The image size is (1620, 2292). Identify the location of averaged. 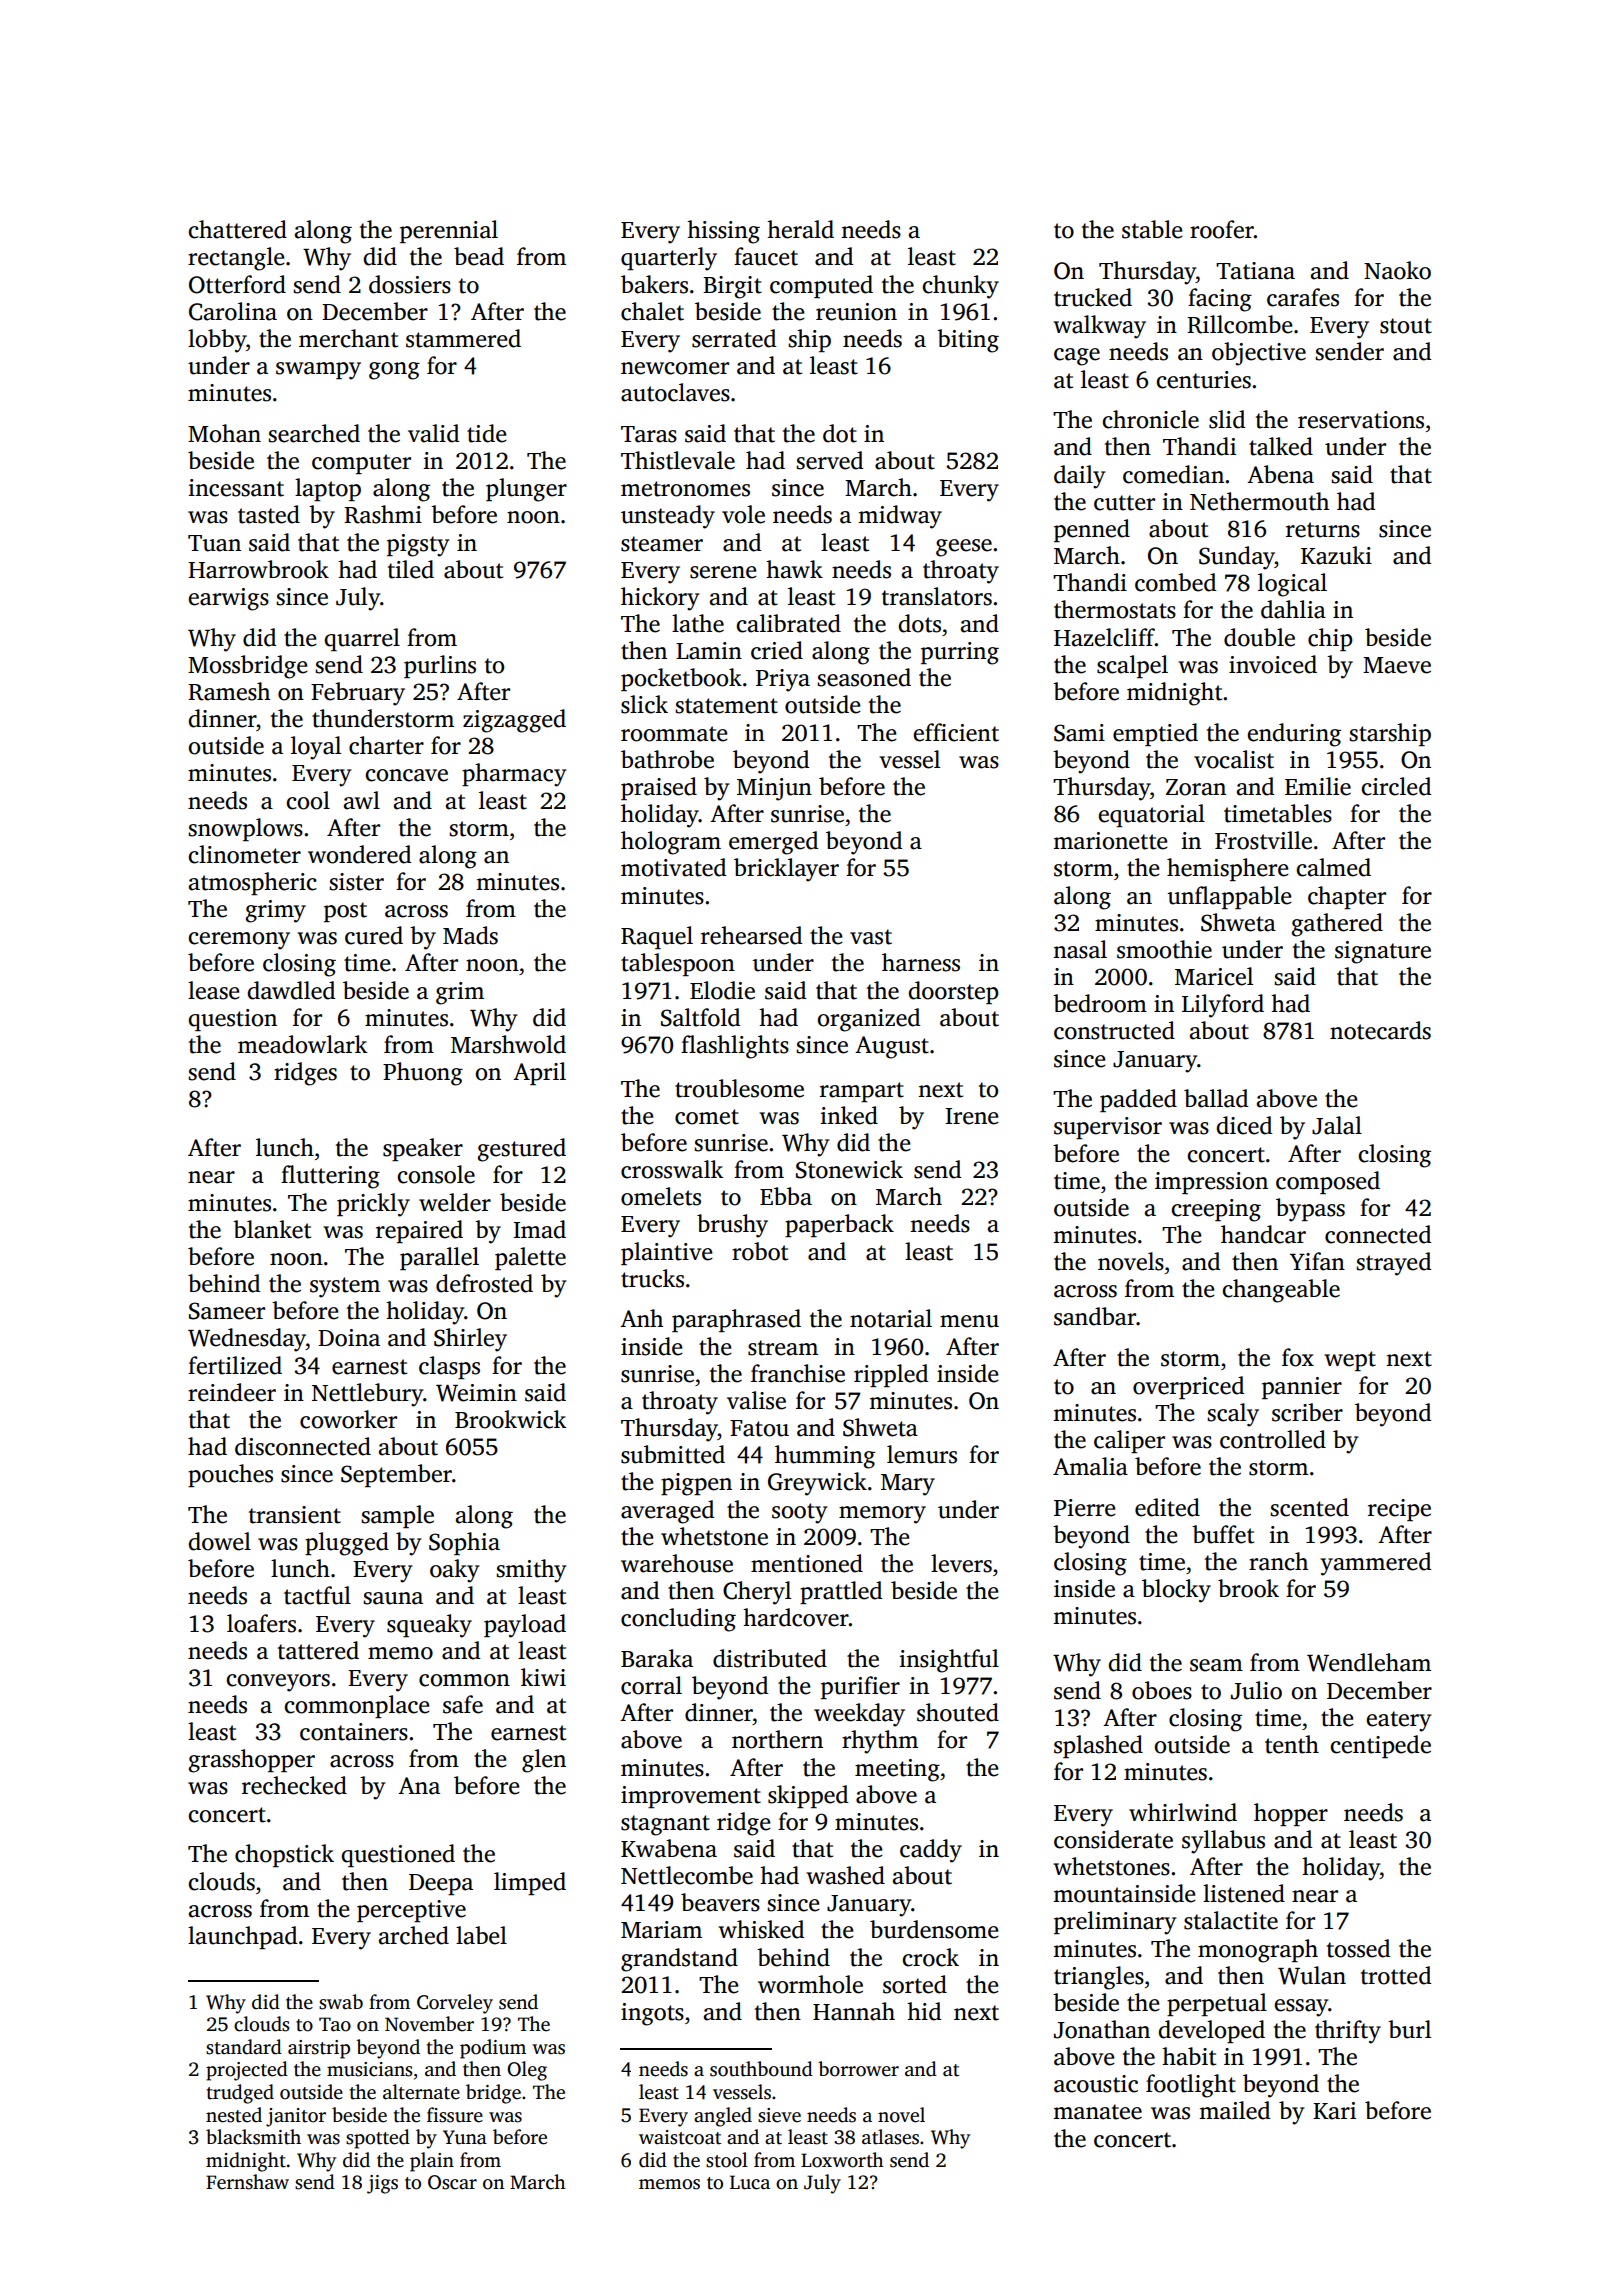
(667, 1512).
